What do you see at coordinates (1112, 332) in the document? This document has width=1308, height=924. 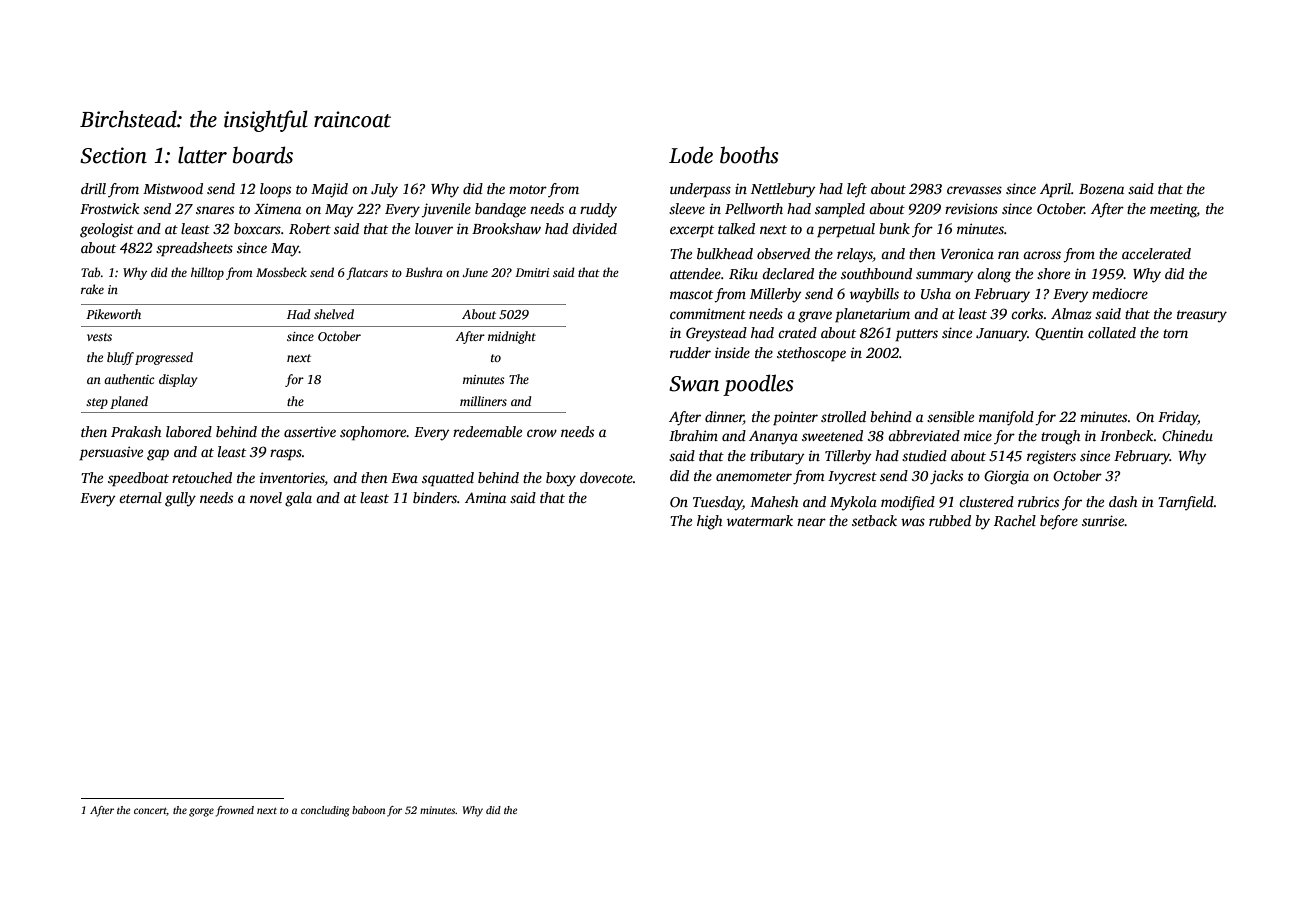 I see `collated` at bounding box center [1112, 332].
